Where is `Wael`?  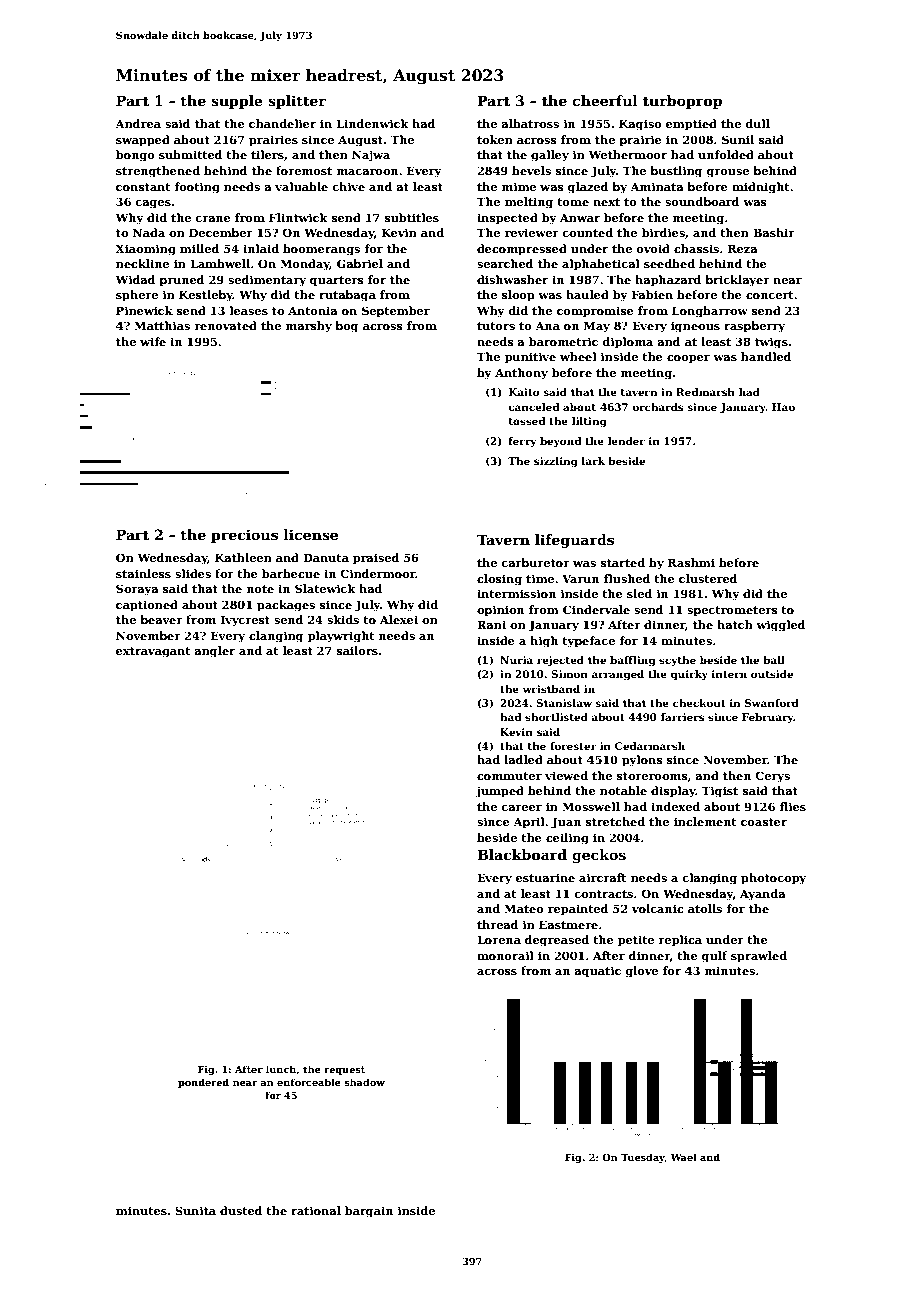
Wael is located at coordinates (684, 1157).
